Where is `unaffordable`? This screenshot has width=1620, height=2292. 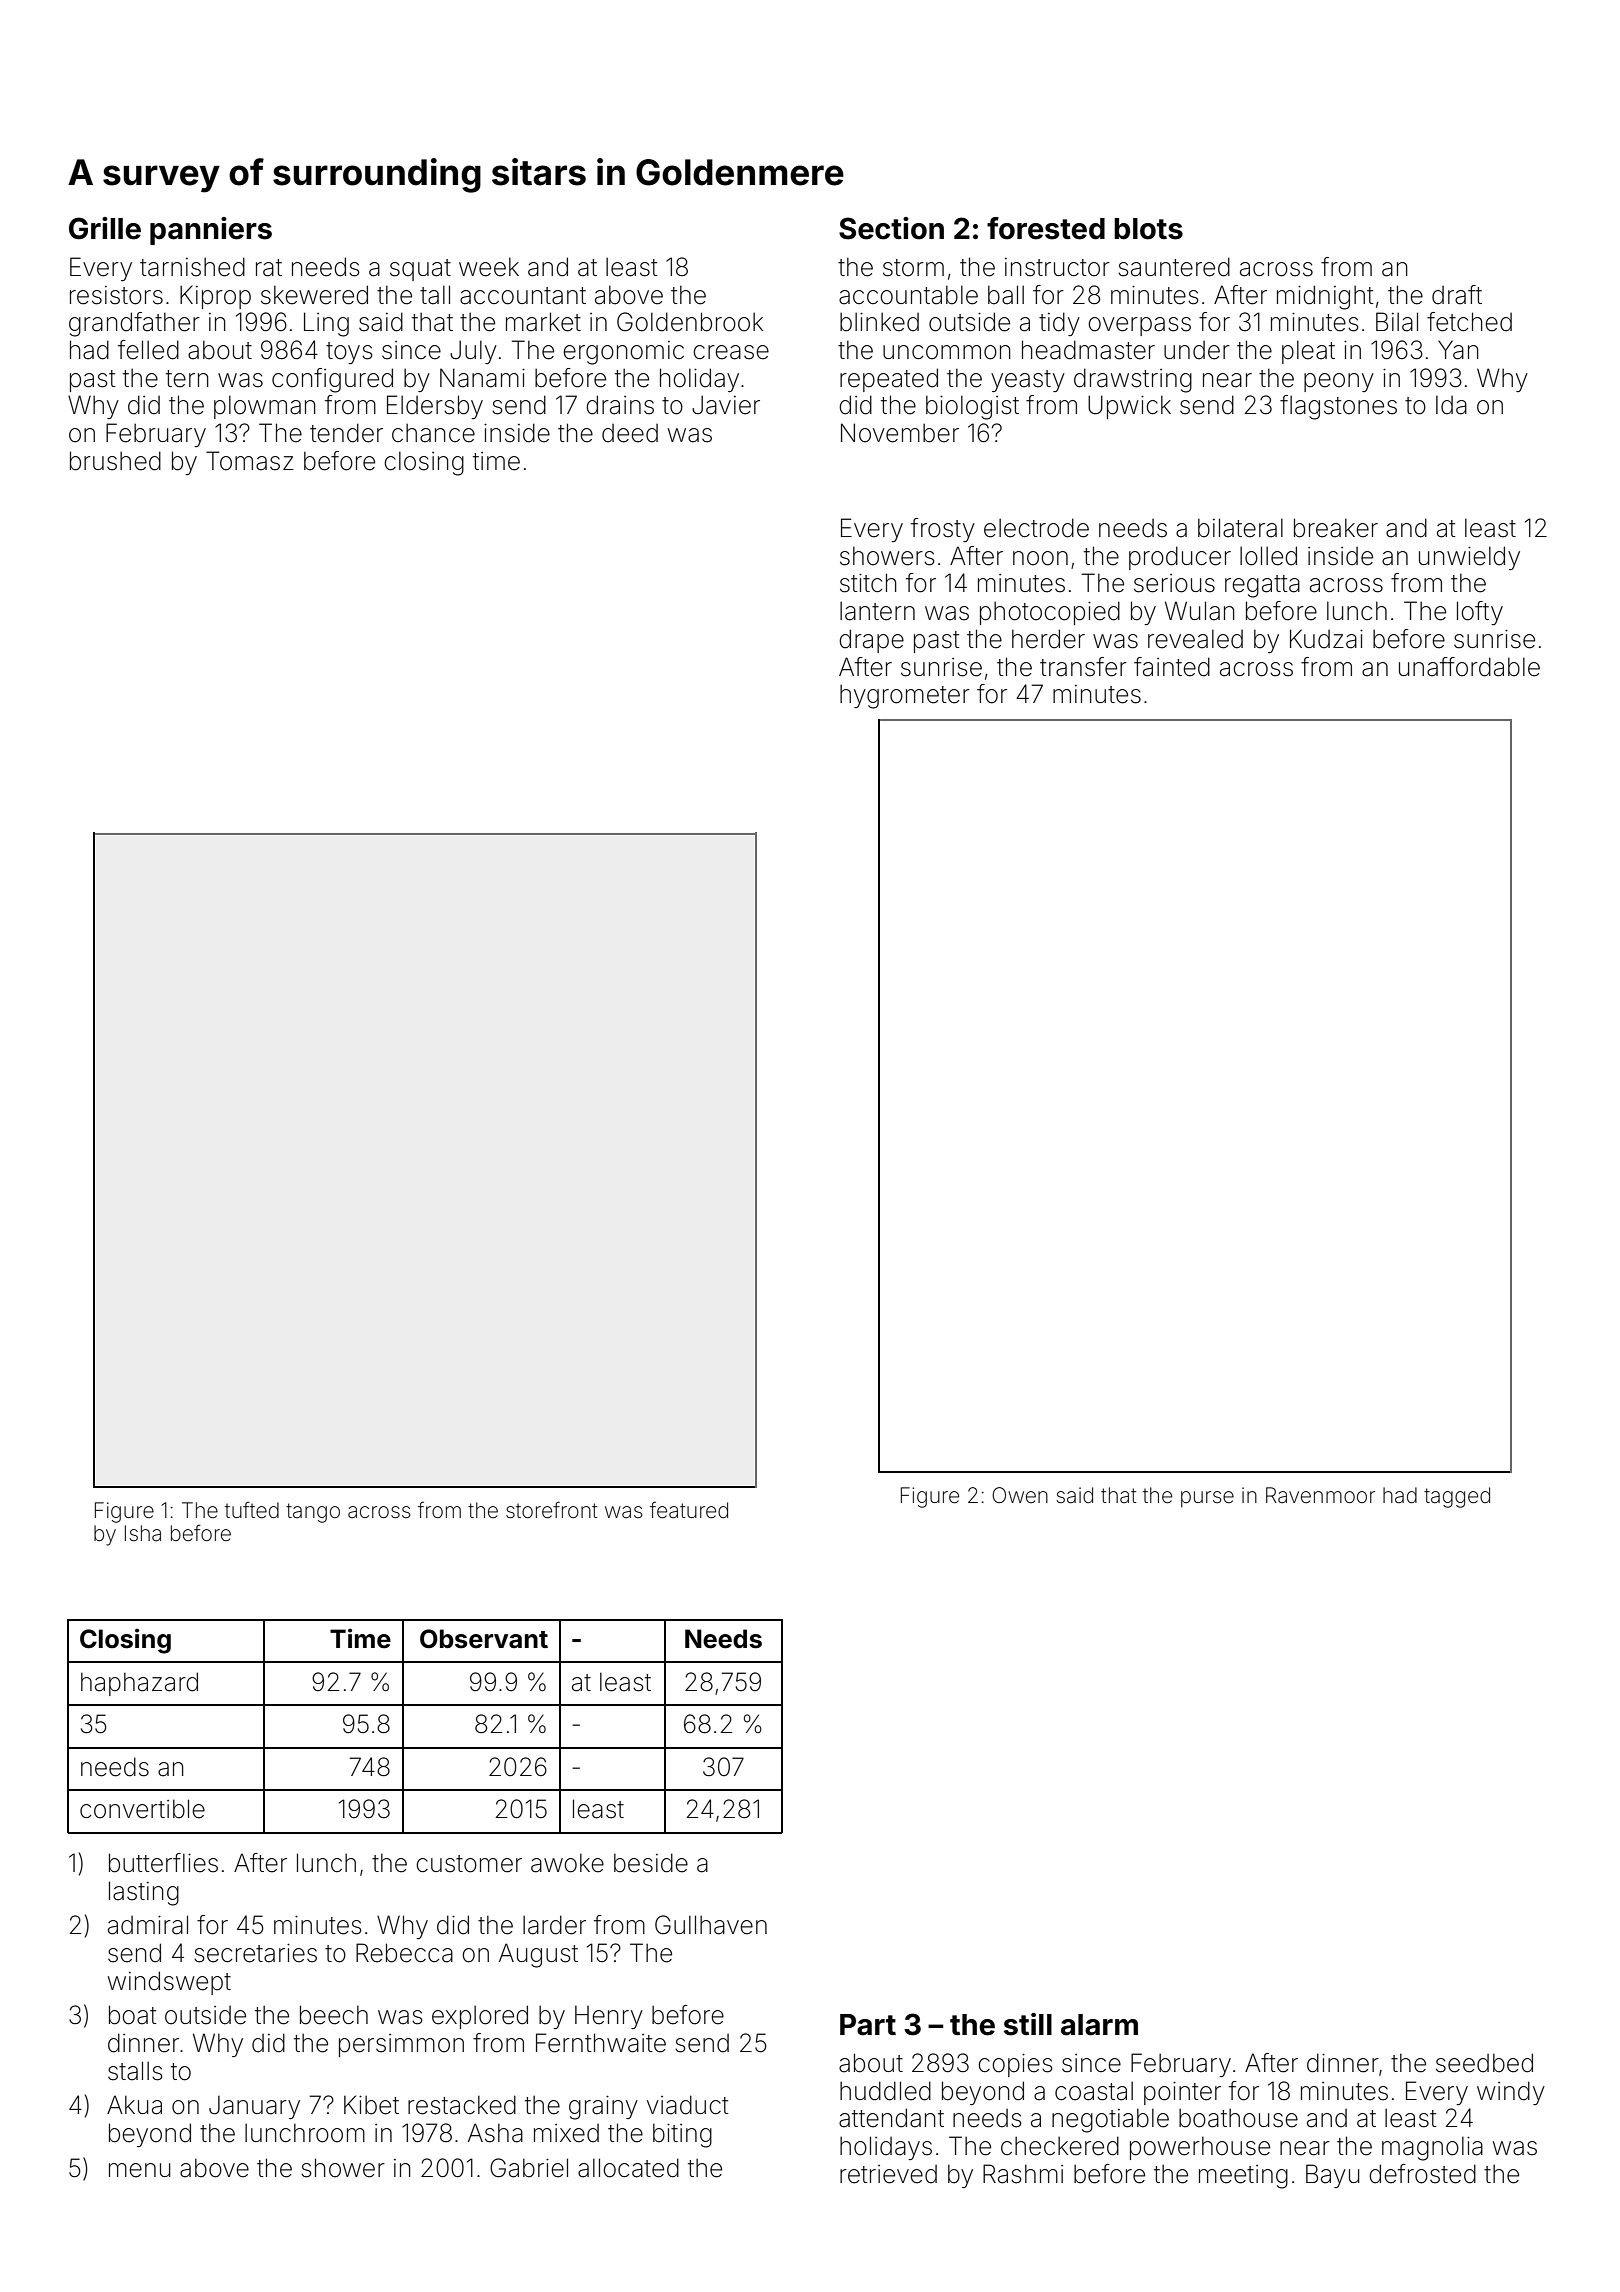
unaffordable is located at coordinates (1469, 667).
